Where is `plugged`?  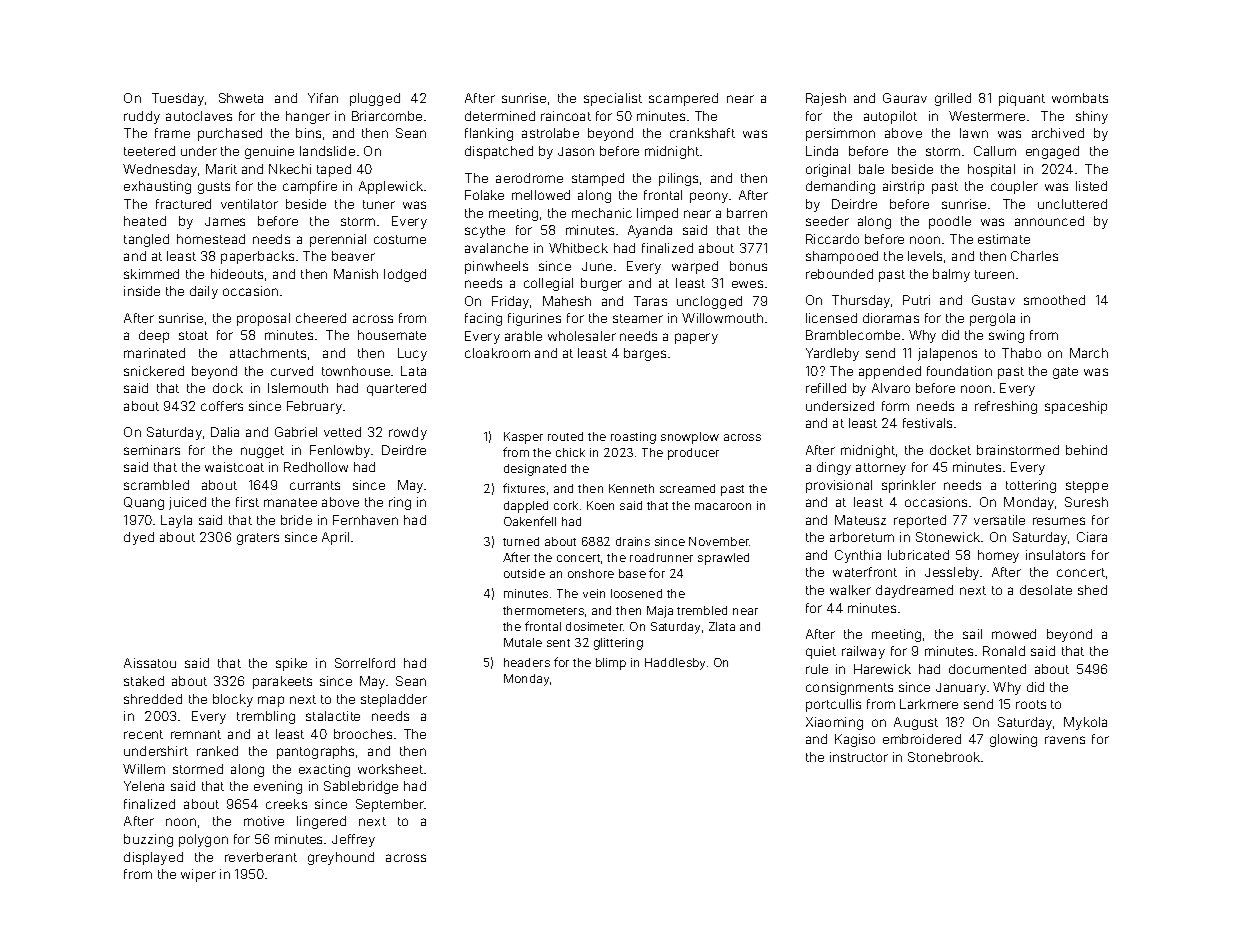
plugged is located at coordinates (375, 99).
